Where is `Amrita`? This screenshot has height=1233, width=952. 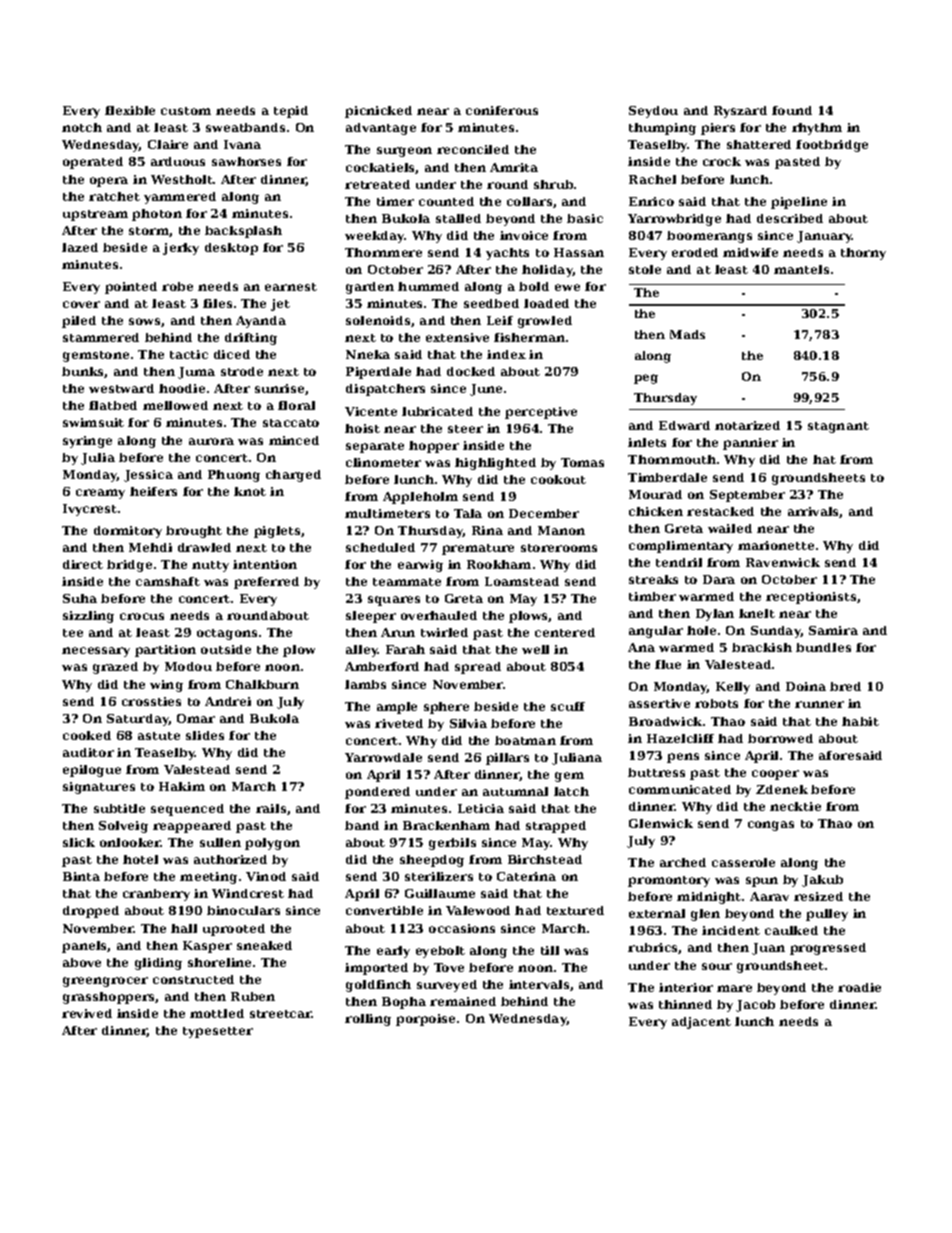 Amrita is located at coordinates (514, 167).
